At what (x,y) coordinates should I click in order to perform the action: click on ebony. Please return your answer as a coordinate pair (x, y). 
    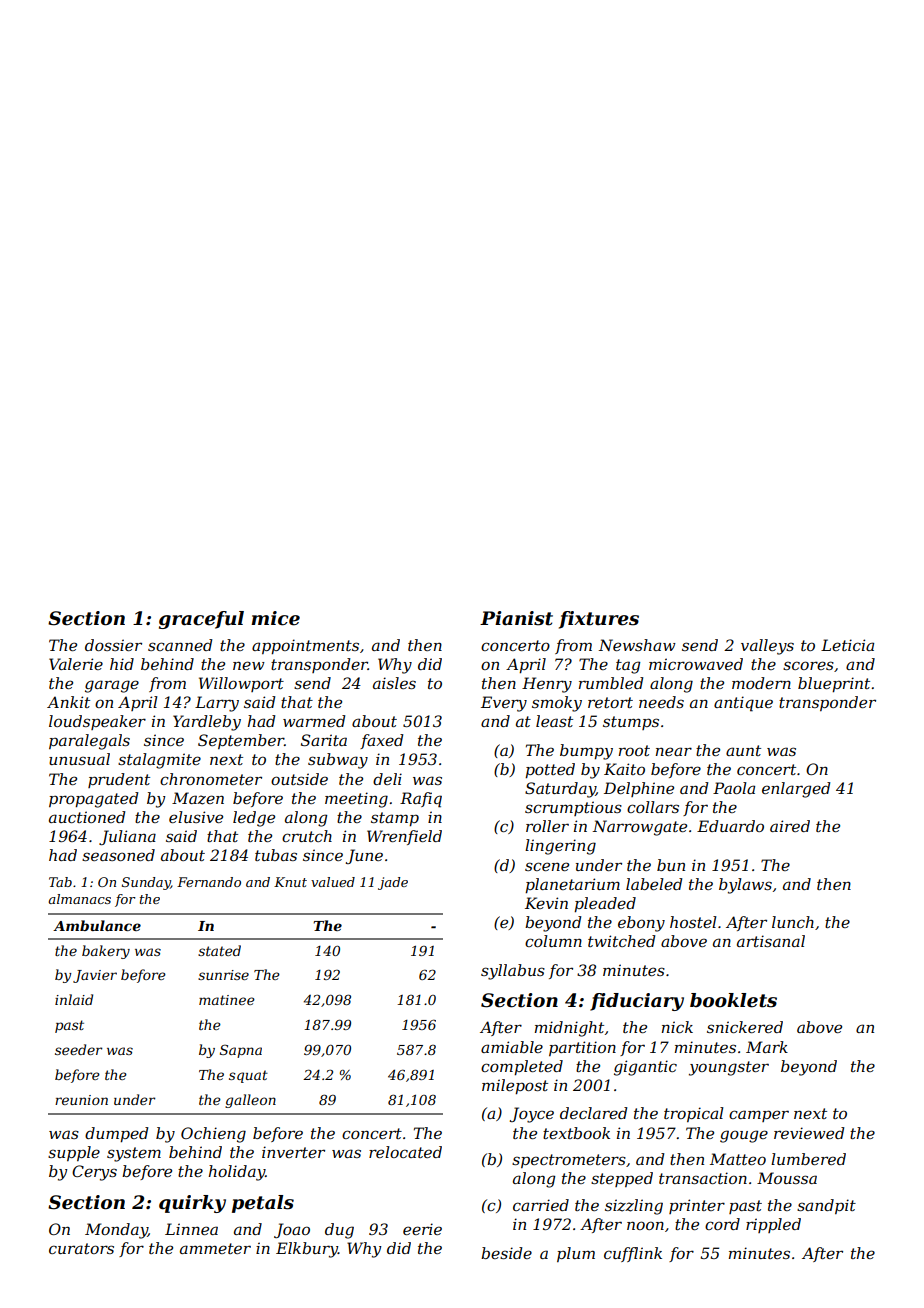
    Looking at the image, I should click on (641, 924).
